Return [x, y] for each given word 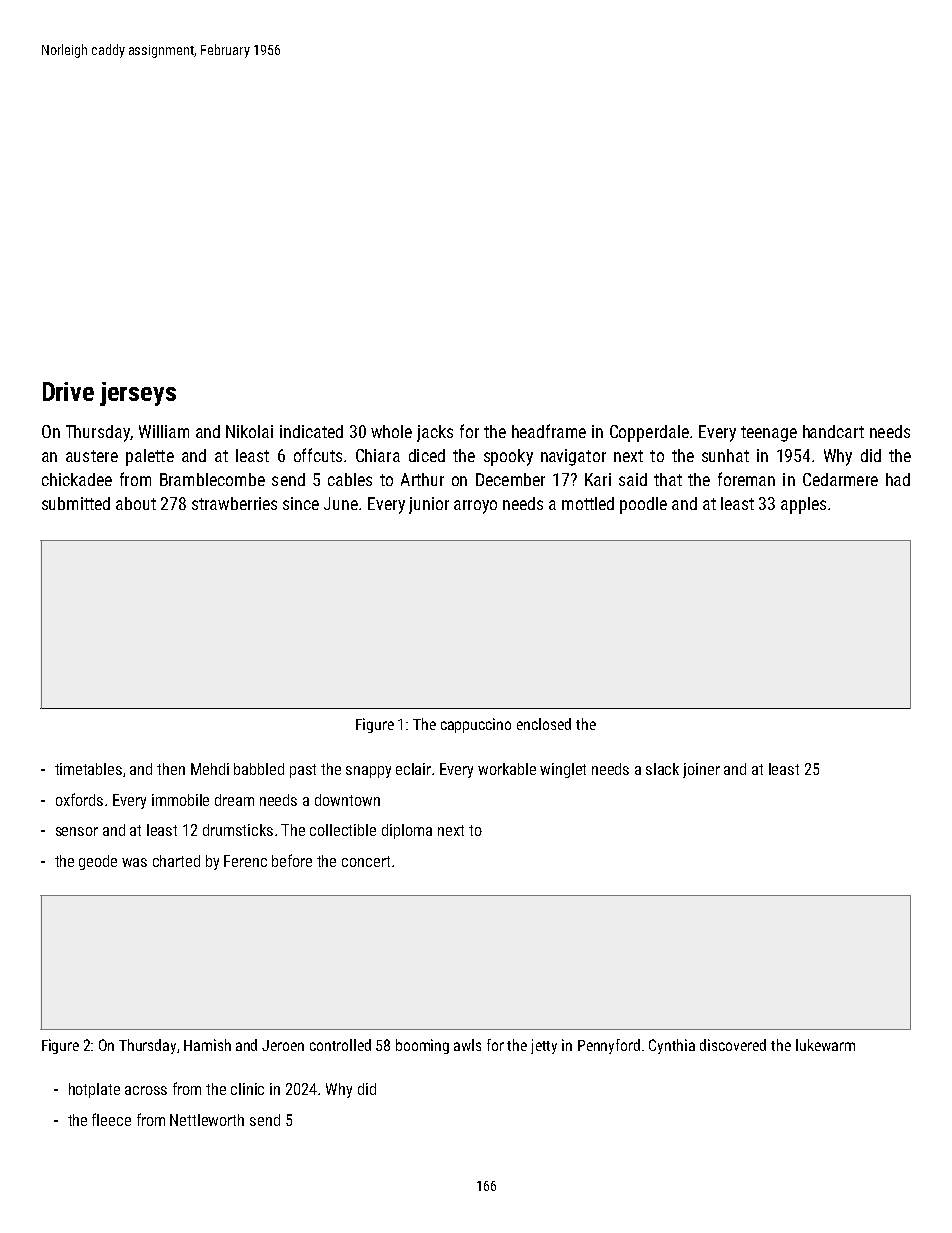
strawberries [234, 503]
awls [467, 1045]
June [341, 503]
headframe [549, 431]
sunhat [725, 455]
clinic [247, 1089]
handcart [833, 431]
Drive [68, 391]
